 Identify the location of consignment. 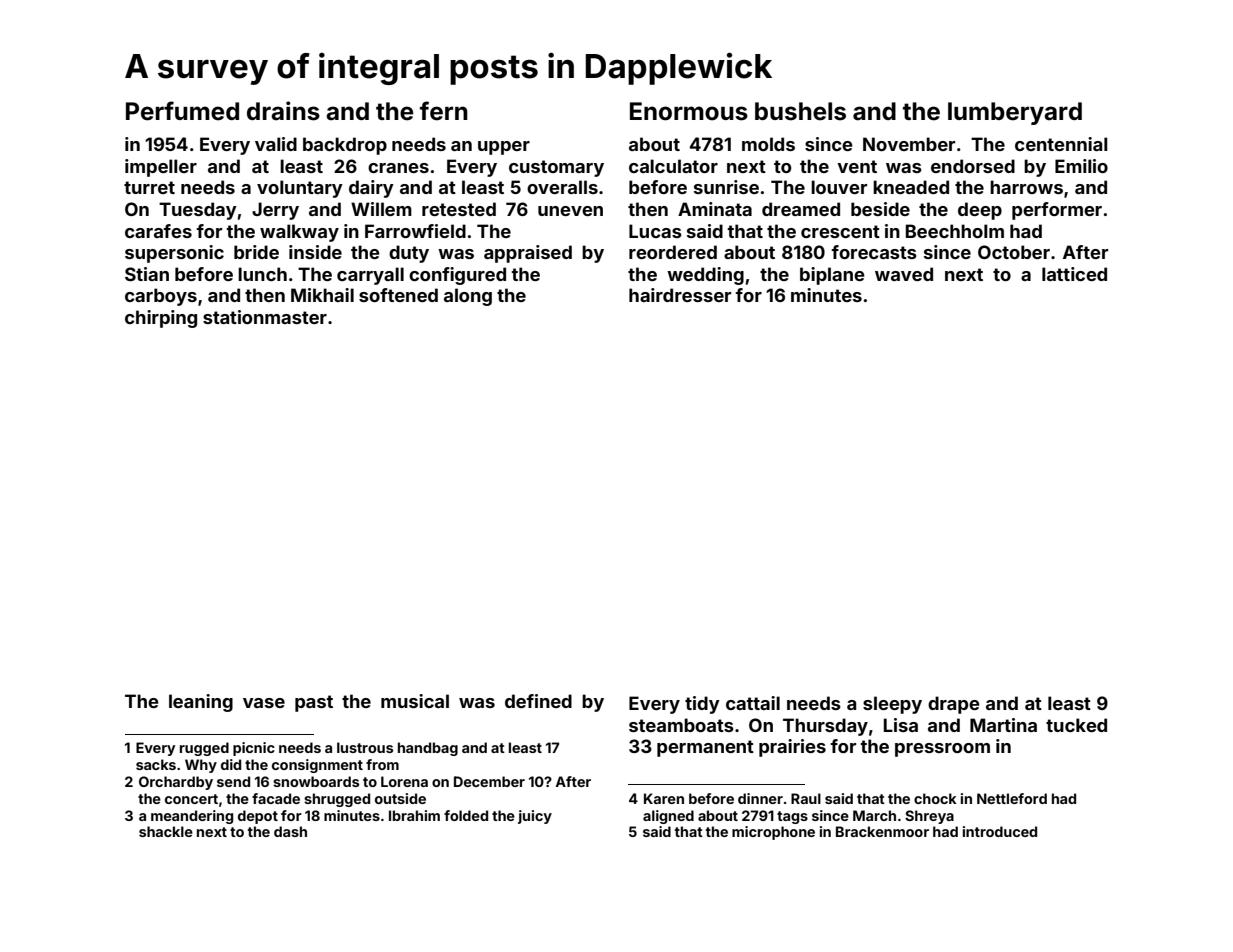
(317, 766).
